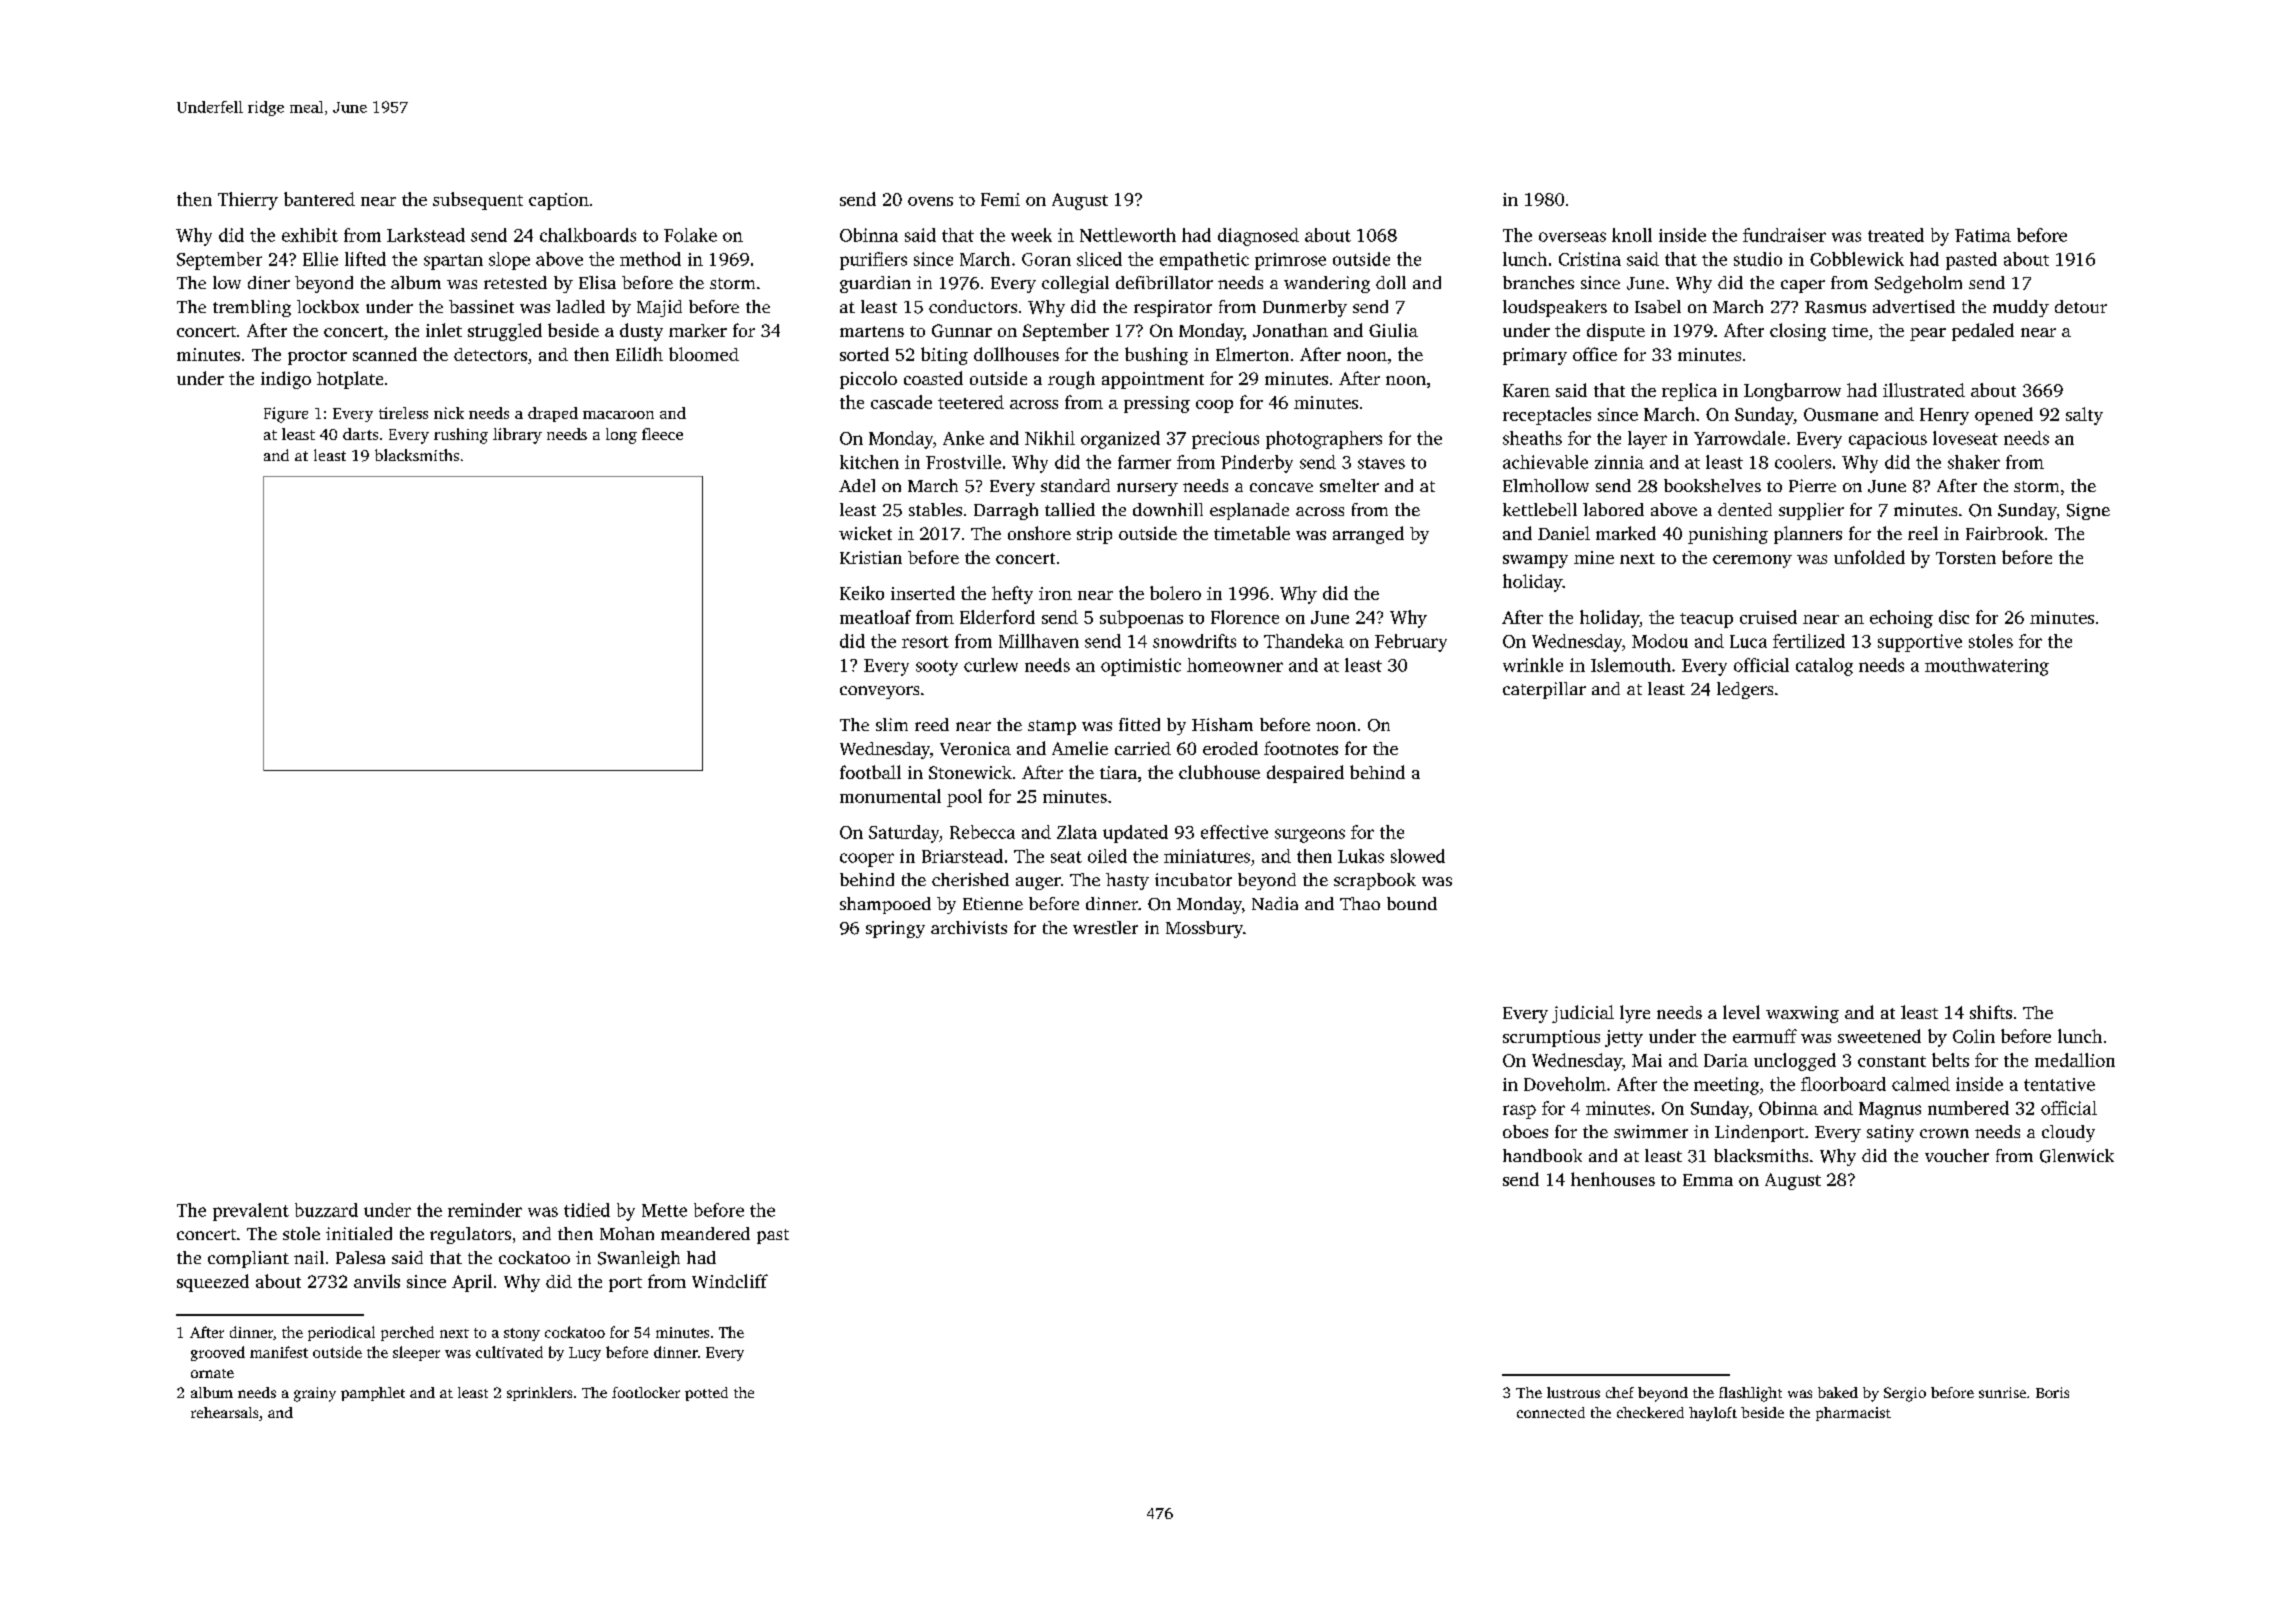  What do you see at coordinates (1784, 235) in the screenshot?
I see `fundraiser` at bounding box center [1784, 235].
